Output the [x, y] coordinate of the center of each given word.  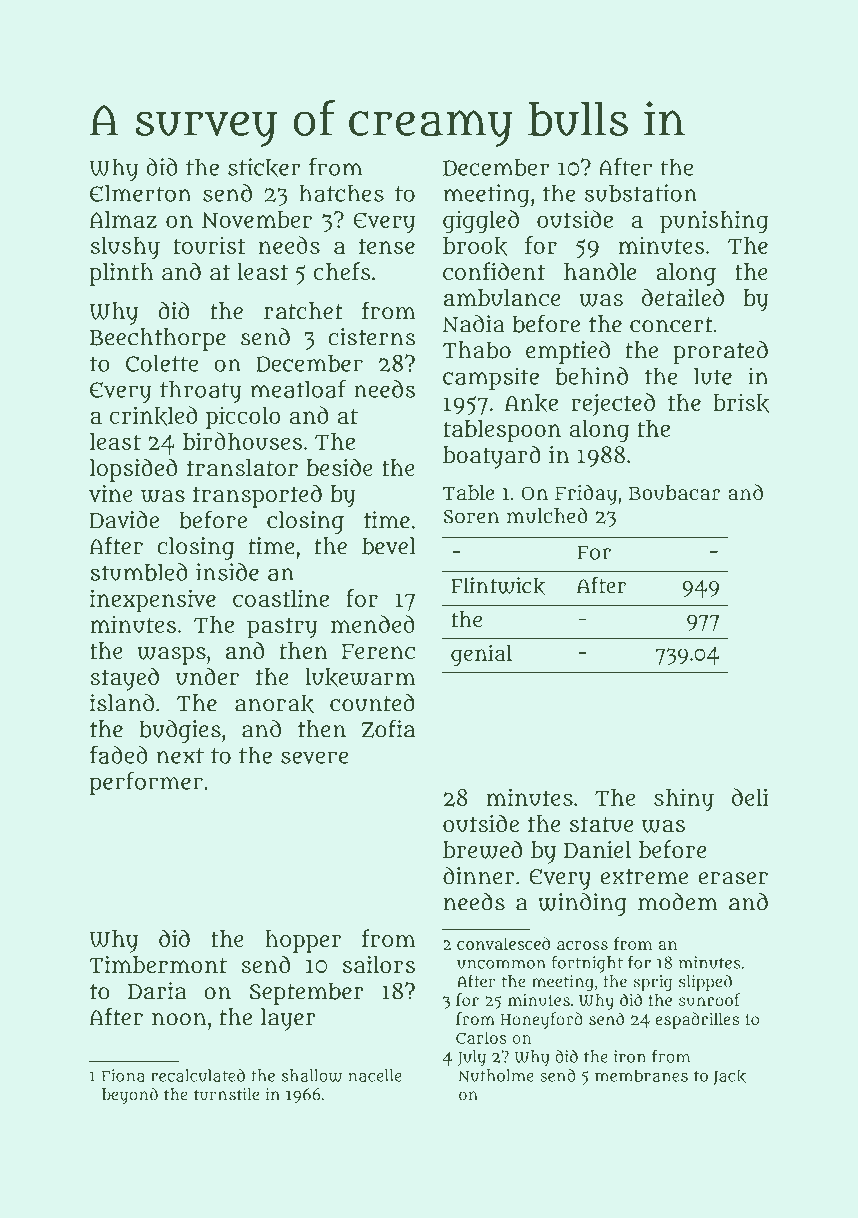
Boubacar [674, 492]
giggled [481, 222]
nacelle [375, 1075]
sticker [264, 168]
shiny [684, 800]
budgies [180, 731]
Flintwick [498, 586]
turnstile [226, 1094]
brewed [482, 849]
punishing [714, 222]
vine [111, 493]
